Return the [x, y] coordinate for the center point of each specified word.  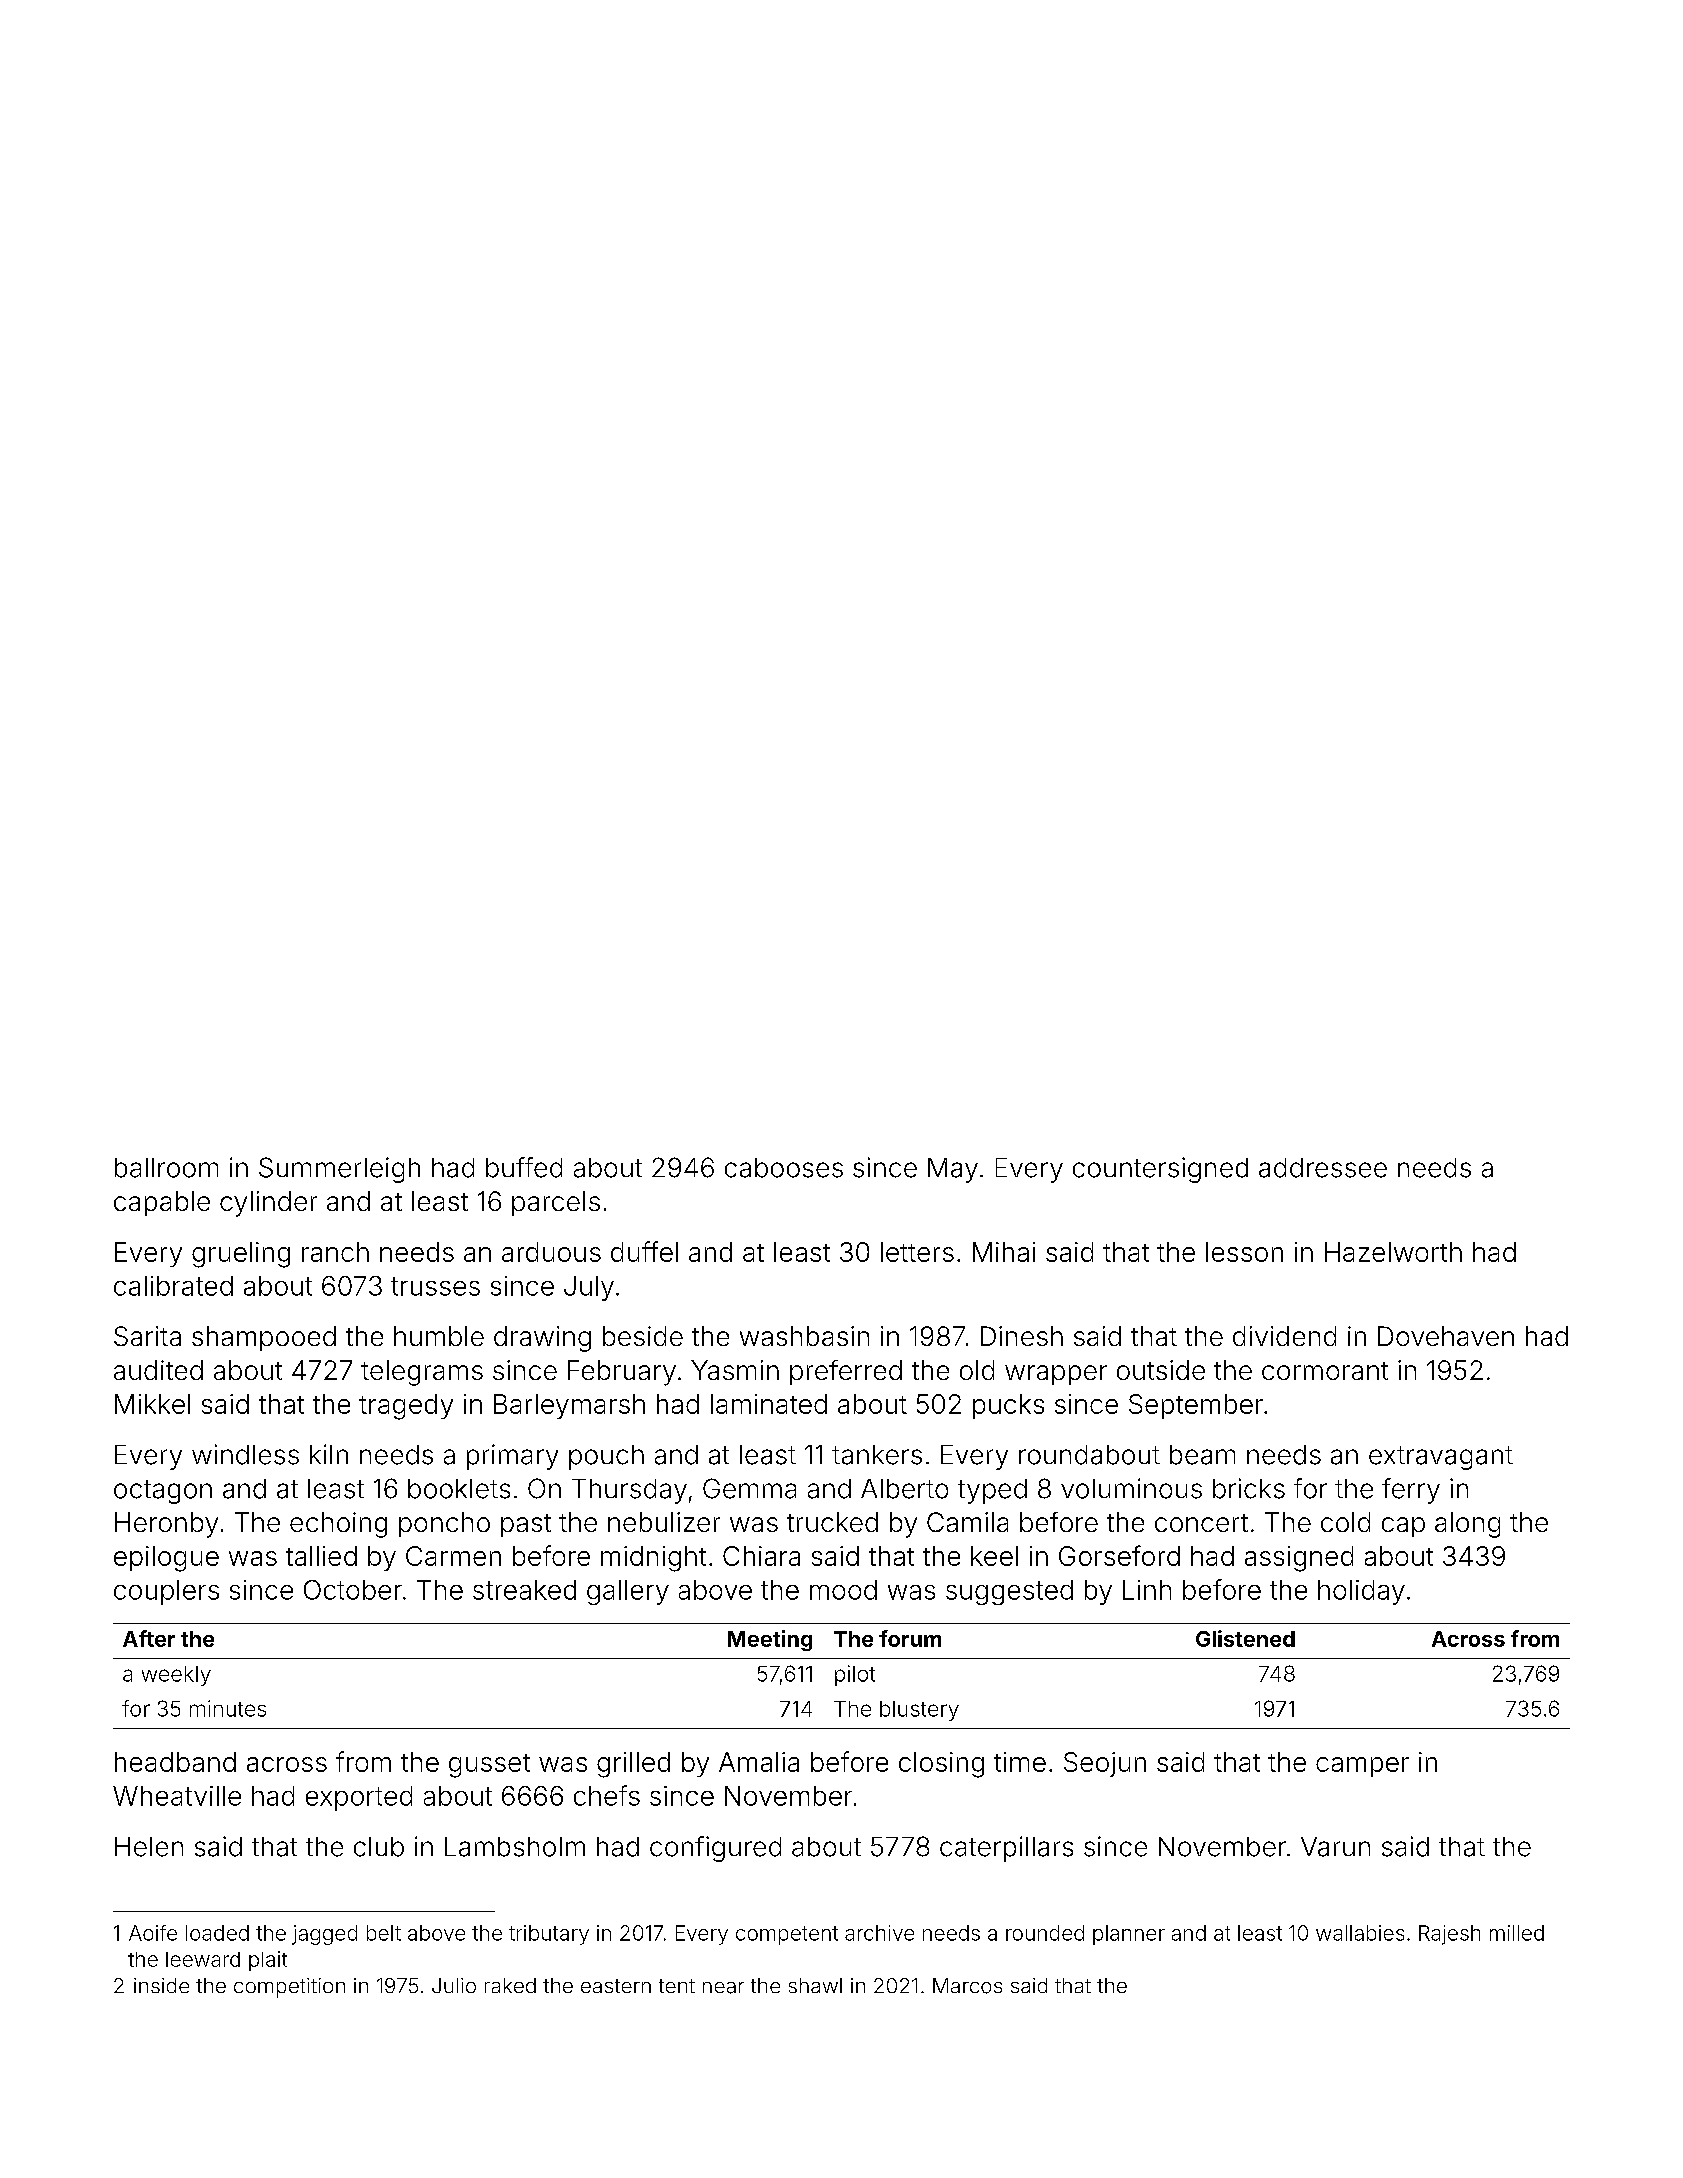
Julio [454, 1985]
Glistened [1245, 1638]
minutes [228, 1708]
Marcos [967, 1986]
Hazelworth [1393, 1252]
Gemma [749, 1488]
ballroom [166, 1168]
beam [1202, 1455]
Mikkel [152, 1404]
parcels [556, 1203]
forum [910, 1638]
